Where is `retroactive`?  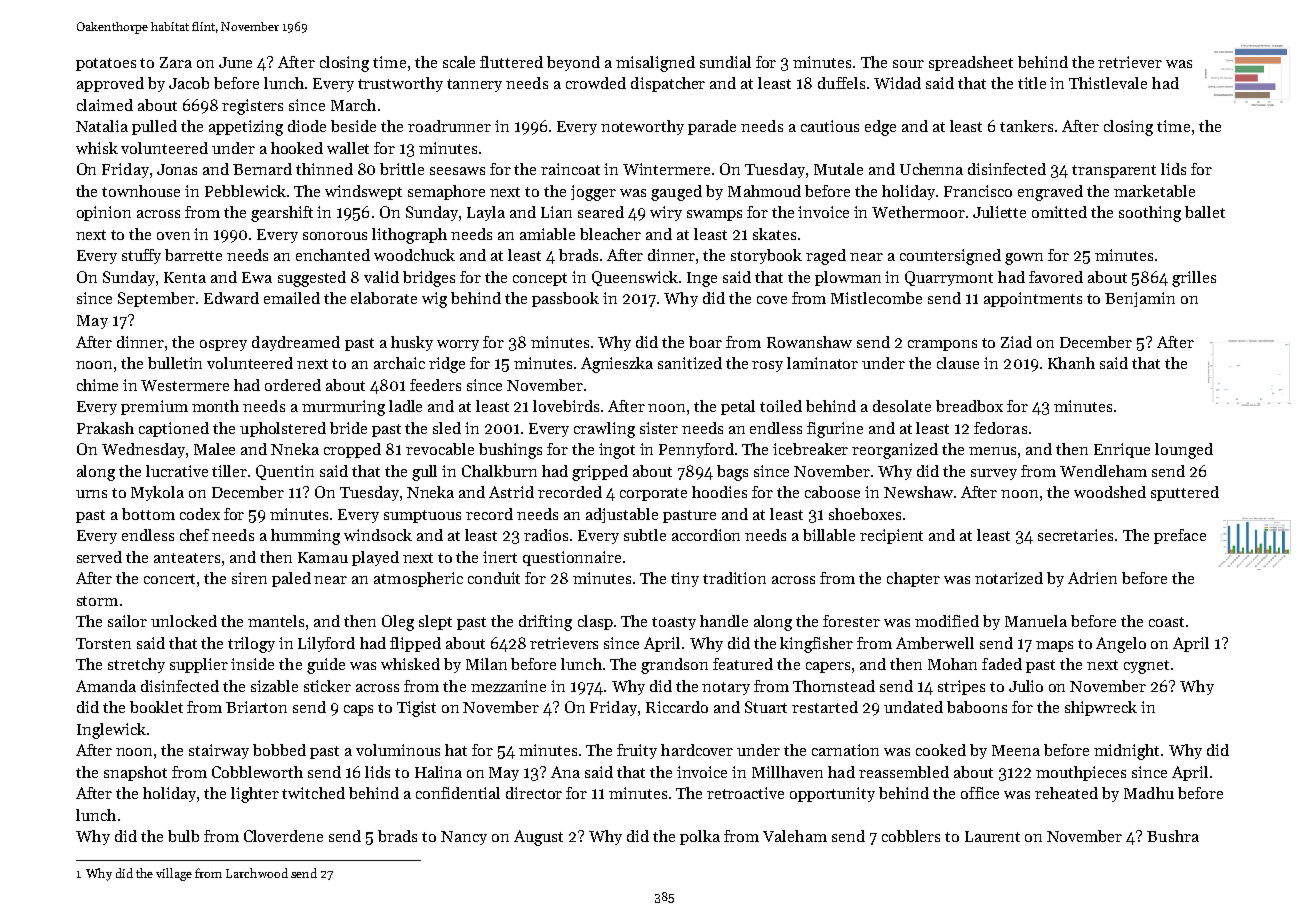
retroactive is located at coordinates (745, 793).
